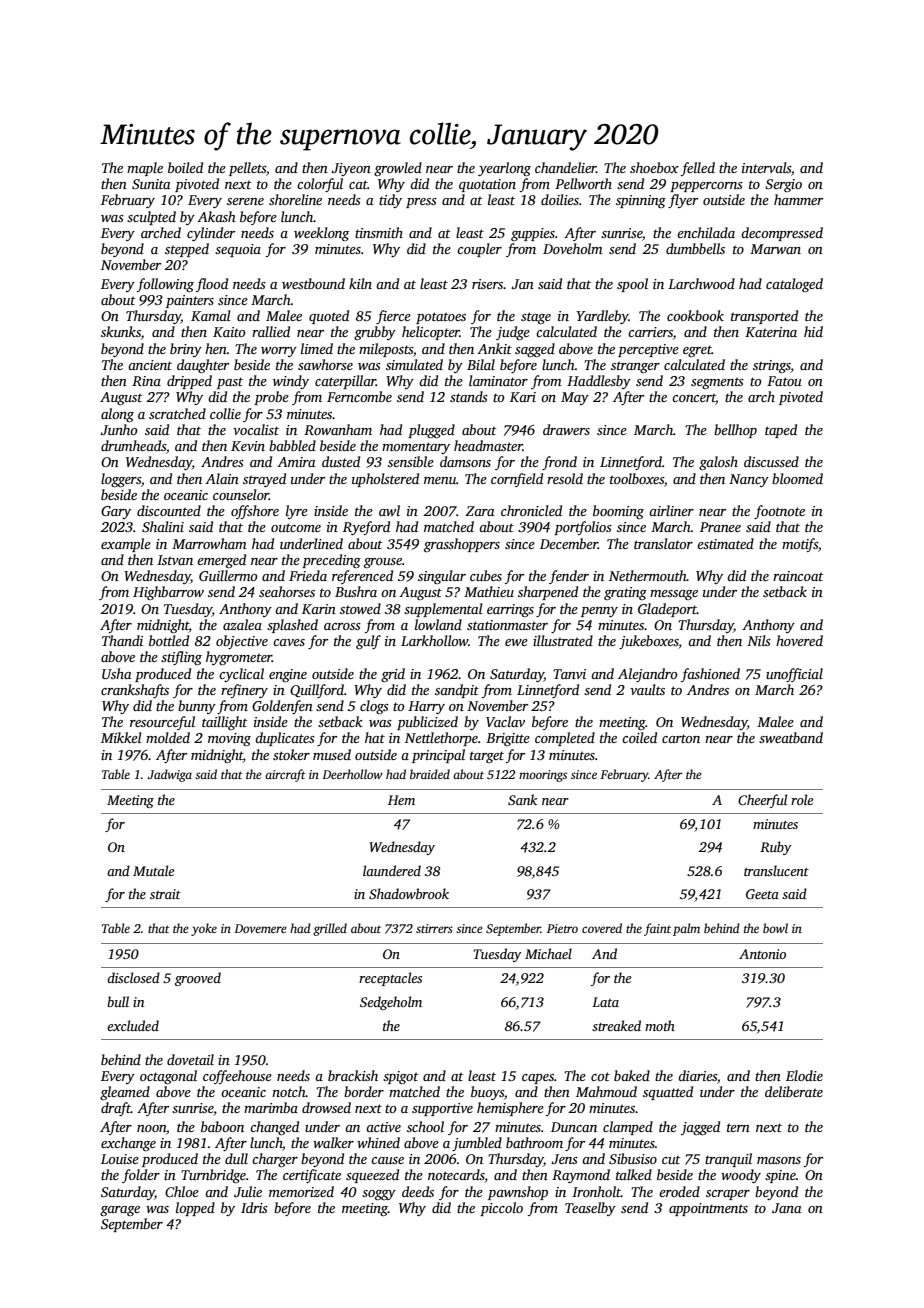 The image size is (924, 1308). I want to click on pellets, so click(247, 169).
